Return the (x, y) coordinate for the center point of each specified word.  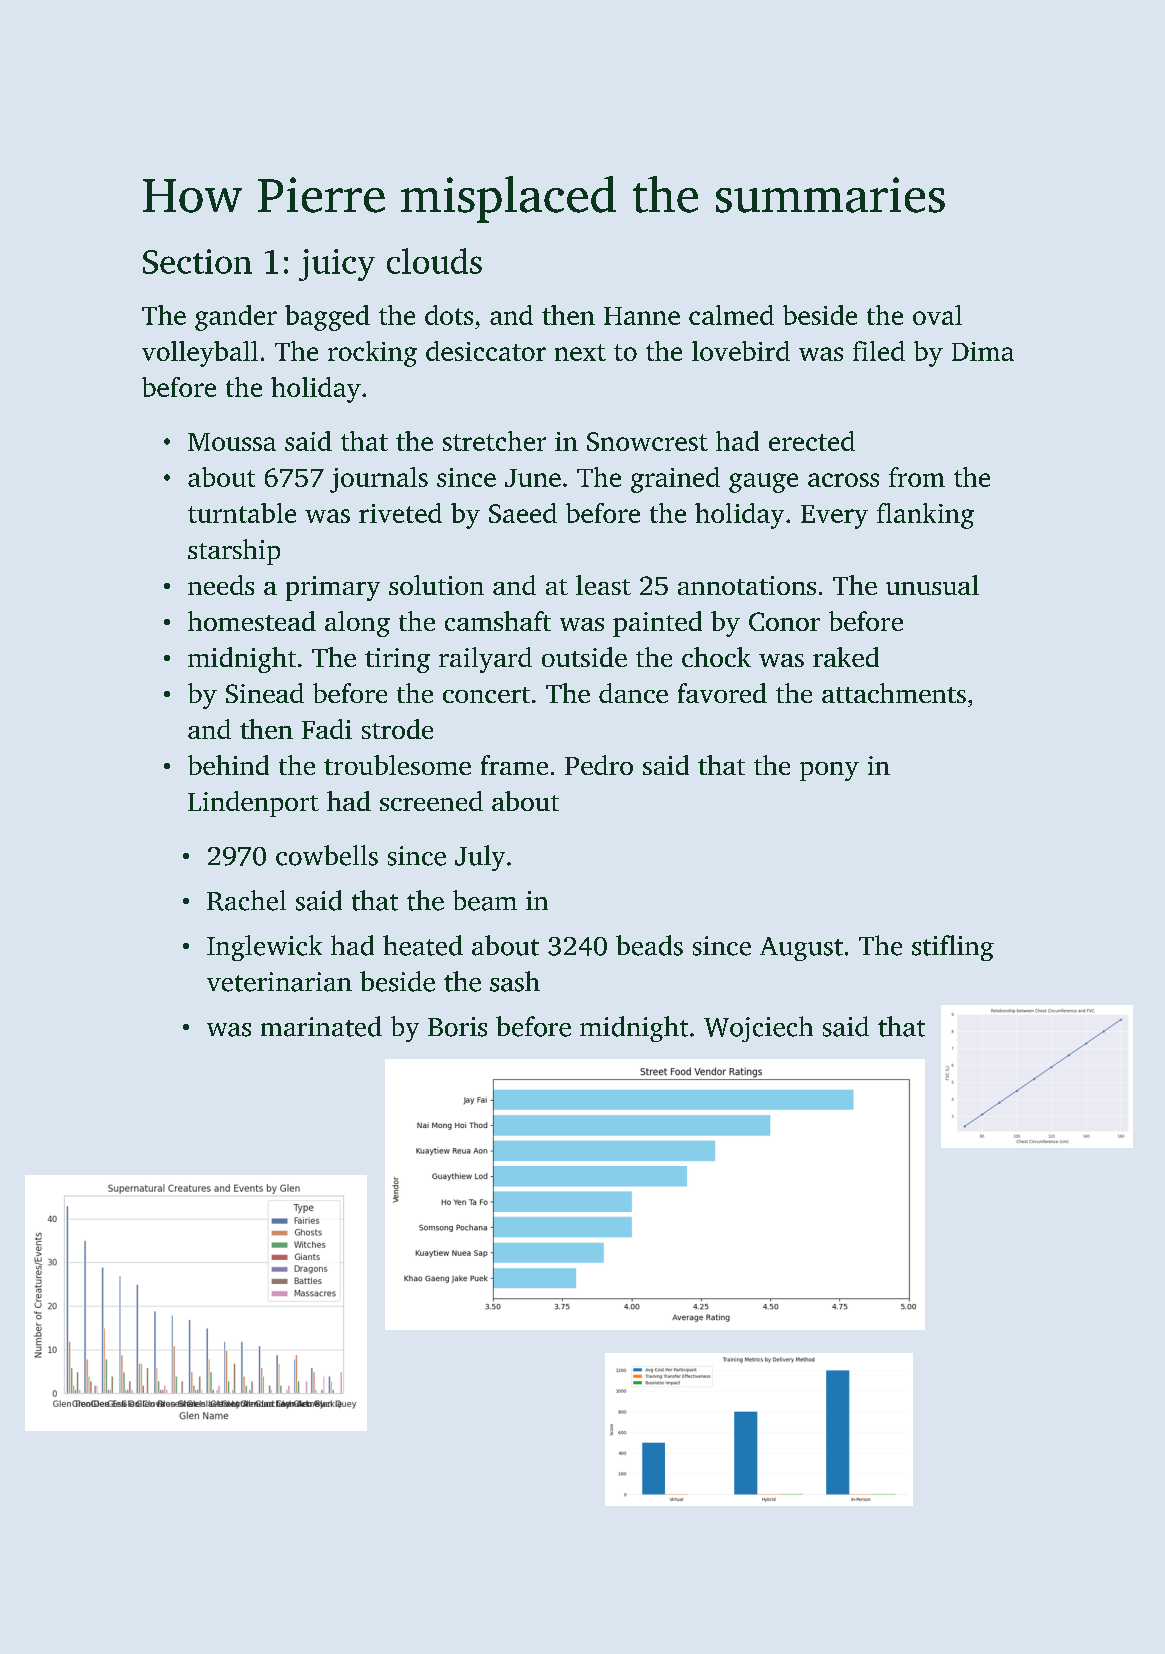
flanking (925, 516)
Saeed (523, 513)
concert (486, 695)
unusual (932, 585)
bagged (327, 318)
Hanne (642, 316)
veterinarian (279, 982)
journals (379, 480)
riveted (400, 513)
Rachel (246, 900)
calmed (731, 315)
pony (829, 771)
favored (722, 693)
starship (234, 552)
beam (485, 900)
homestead (252, 621)
